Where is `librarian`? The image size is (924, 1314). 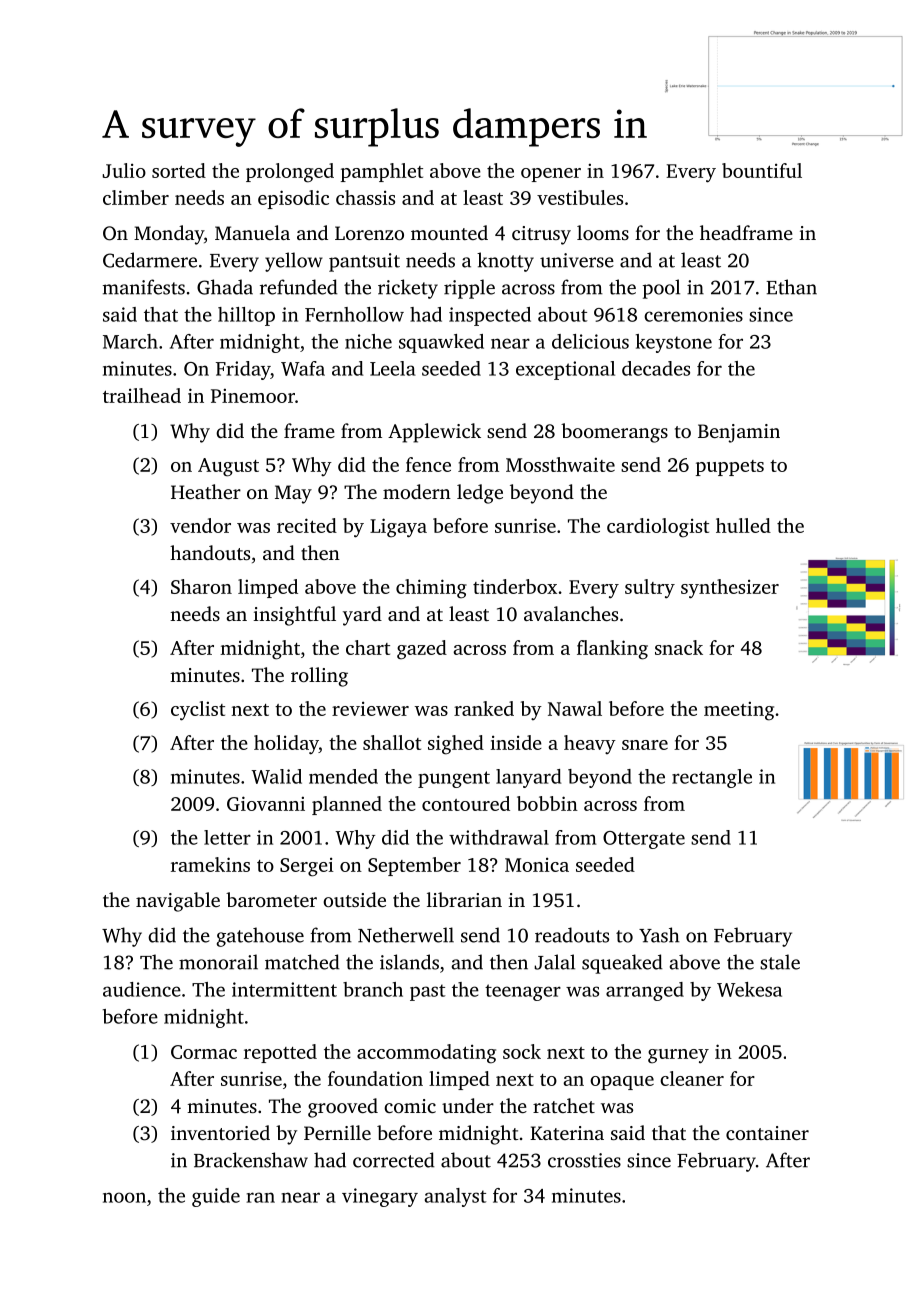
librarian is located at coordinates (464, 899).
